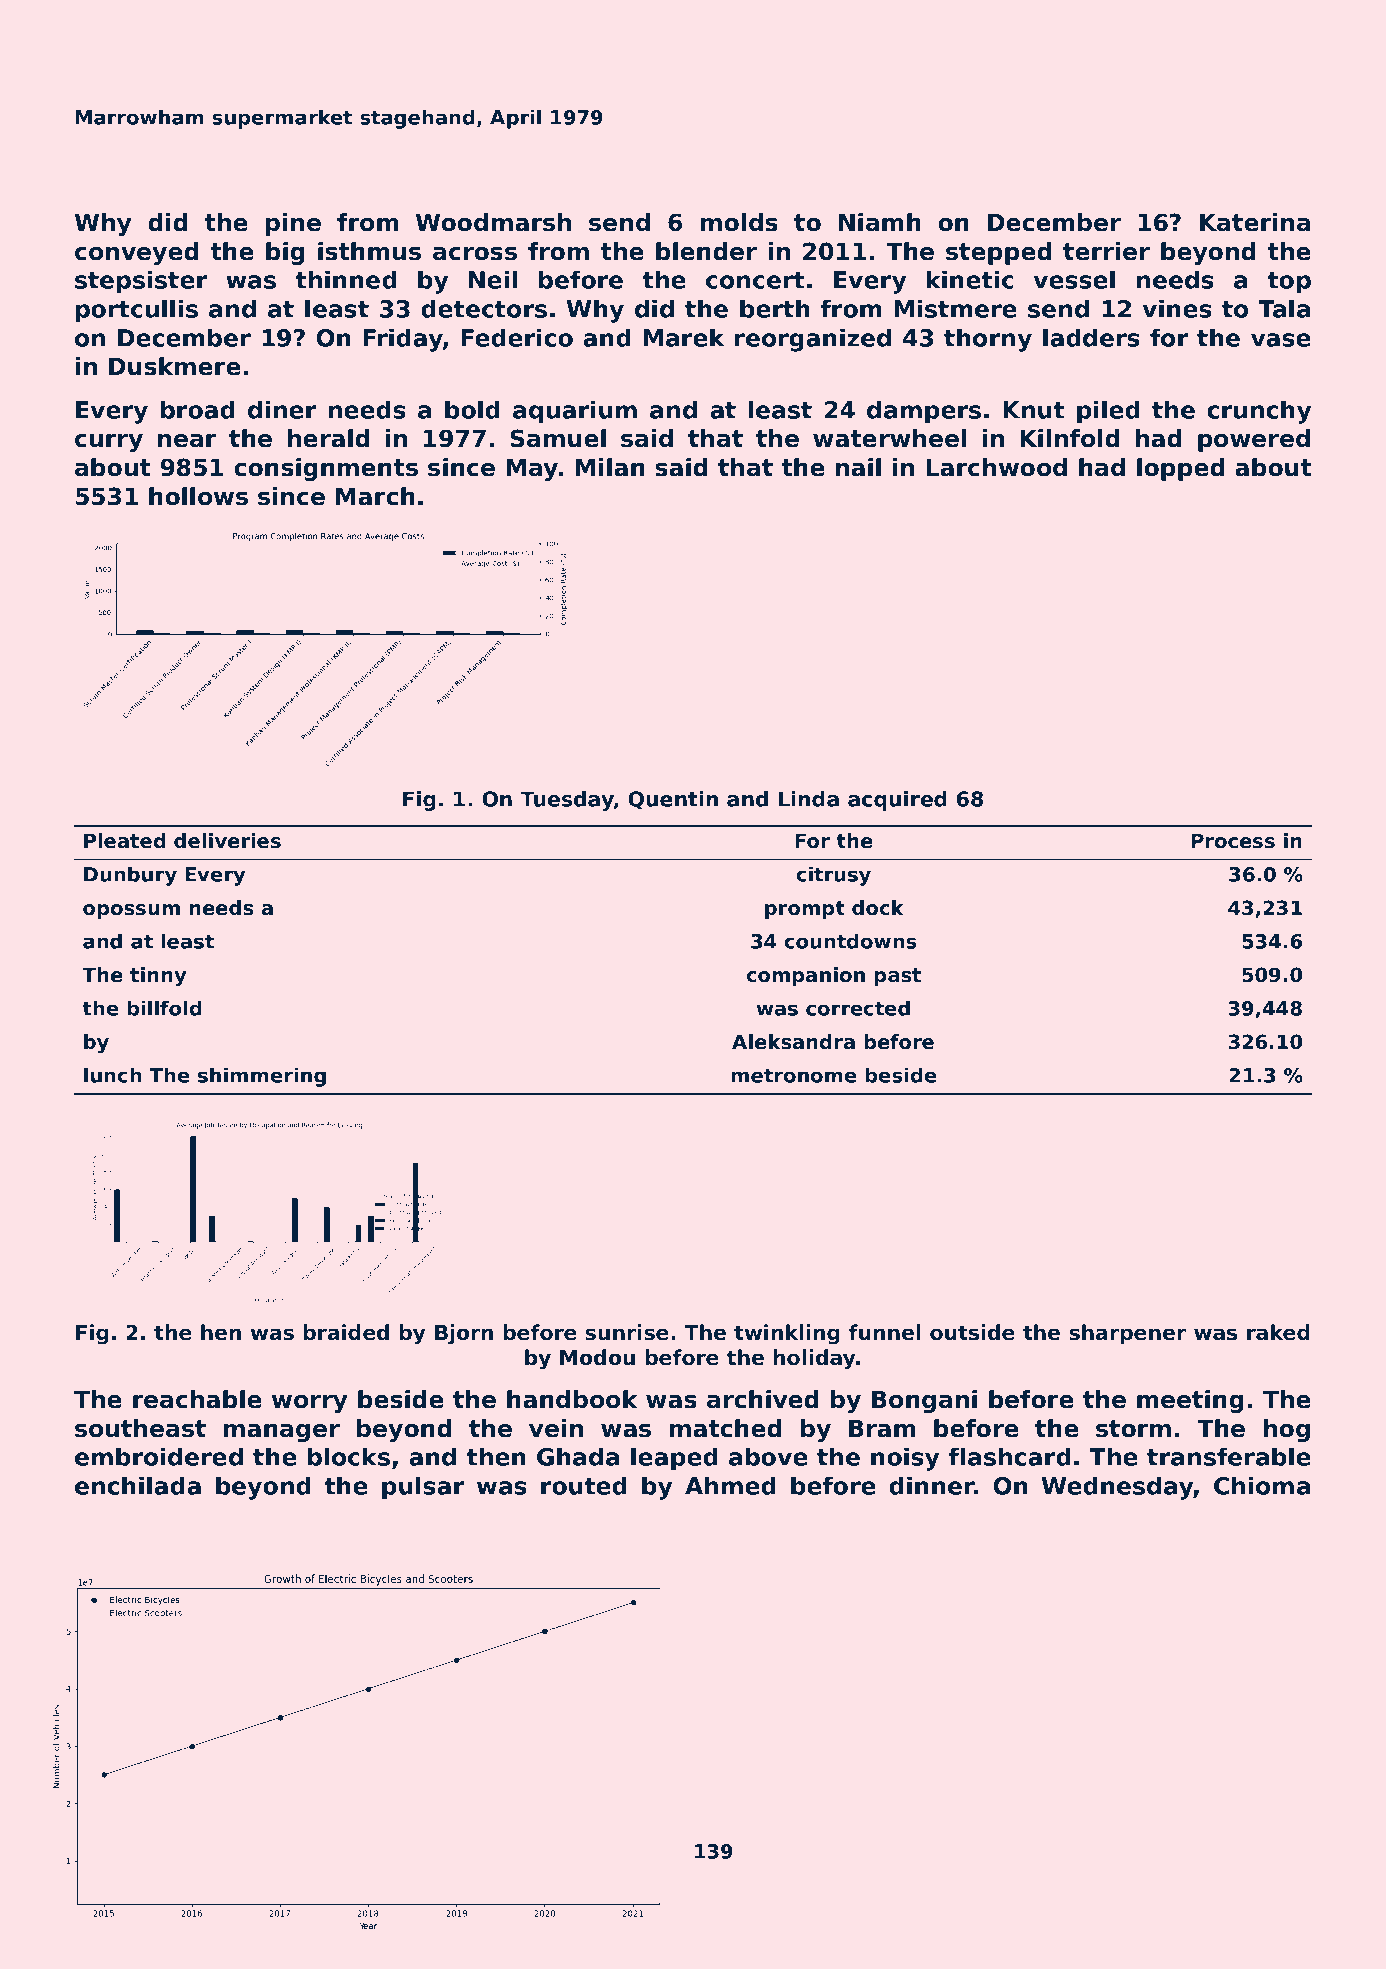  I want to click on conveyed, so click(137, 253).
